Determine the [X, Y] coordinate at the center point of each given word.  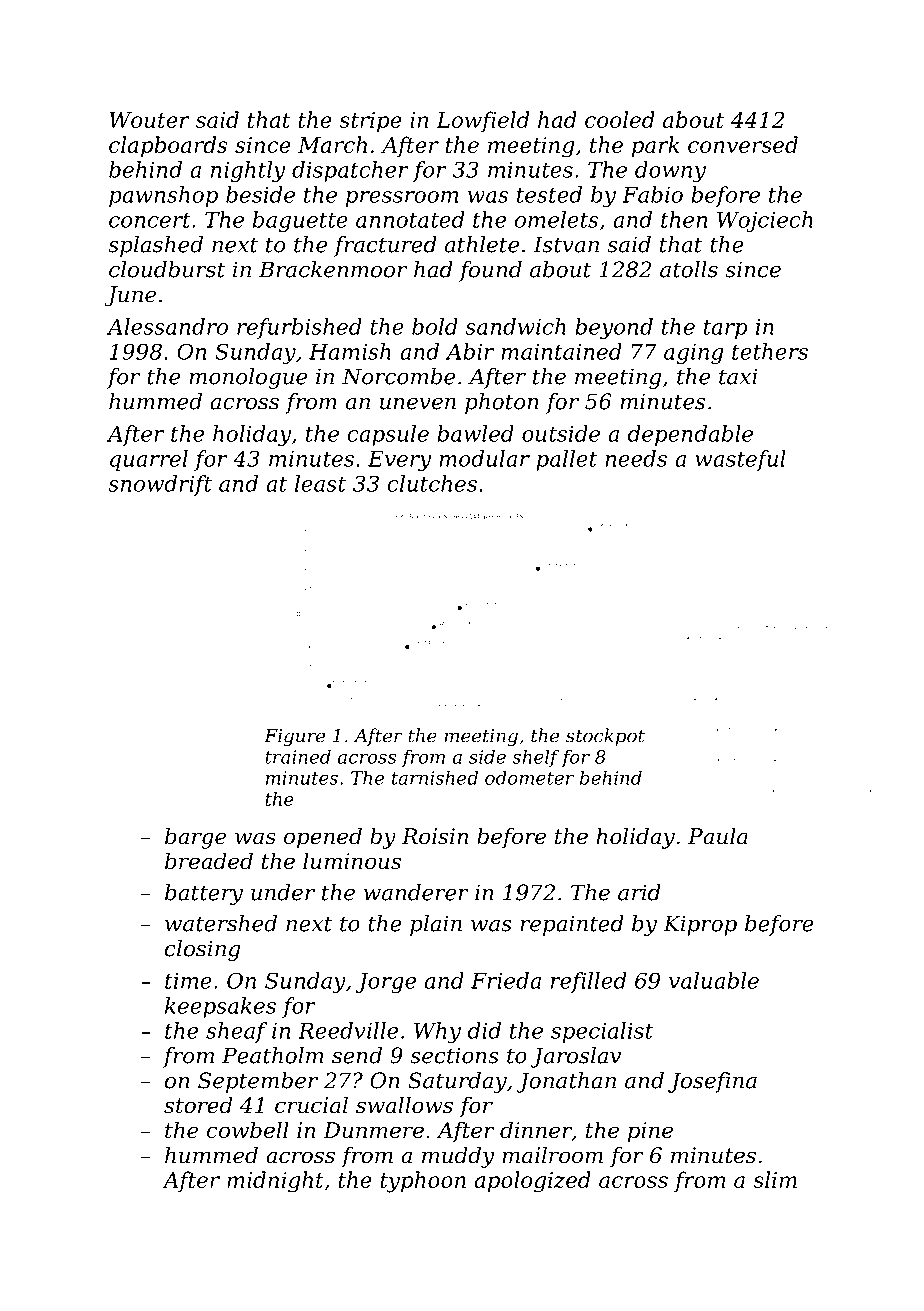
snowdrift [160, 485]
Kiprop [700, 925]
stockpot [605, 737]
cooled [620, 119]
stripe [370, 122]
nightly [248, 172]
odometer [529, 778]
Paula [718, 836]
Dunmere [373, 1130]
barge [195, 838]
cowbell [248, 1130]
